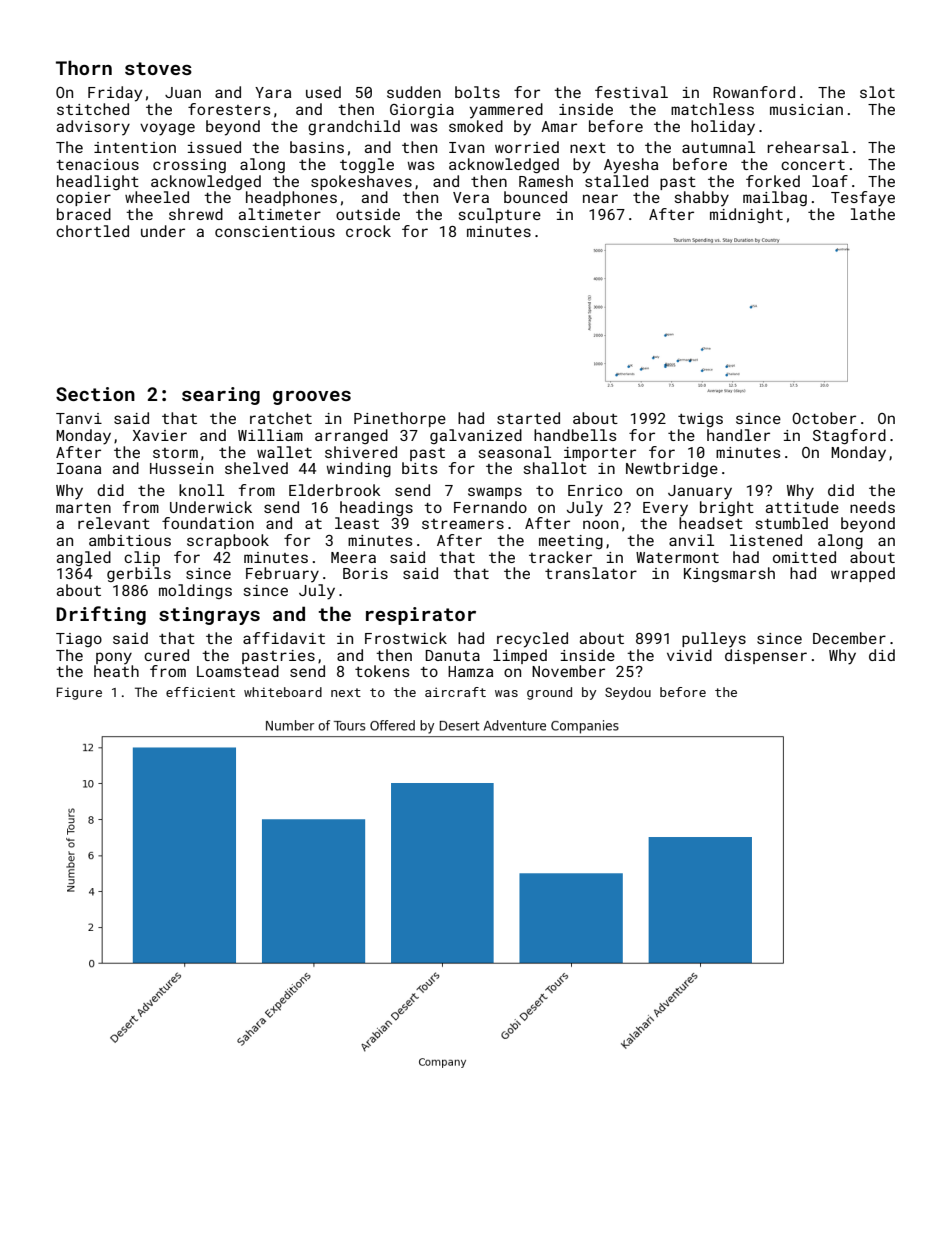 This page has width=952, height=1233. I want to click on twigs, so click(700, 420).
